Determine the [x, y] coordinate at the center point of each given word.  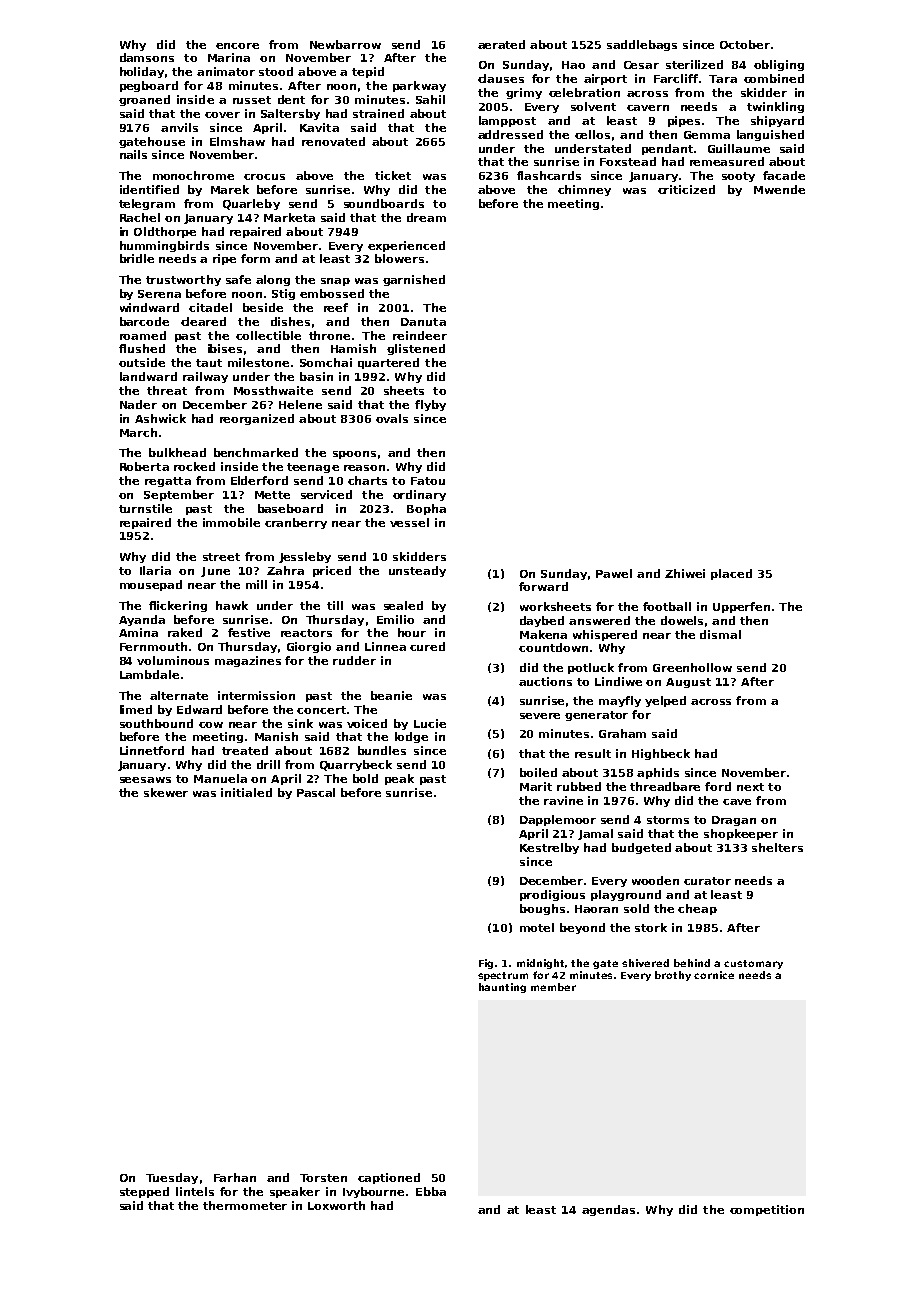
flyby [430, 405]
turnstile [145, 508]
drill [268, 764]
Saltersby [290, 114]
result [593, 753]
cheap [697, 909]
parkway [419, 86]
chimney [584, 190]
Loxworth [336, 1205]
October [745, 44]
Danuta [423, 322]
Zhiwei [685, 573]
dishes [290, 321]
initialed [246, 792]
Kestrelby [549, 848]
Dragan [734, 821]
